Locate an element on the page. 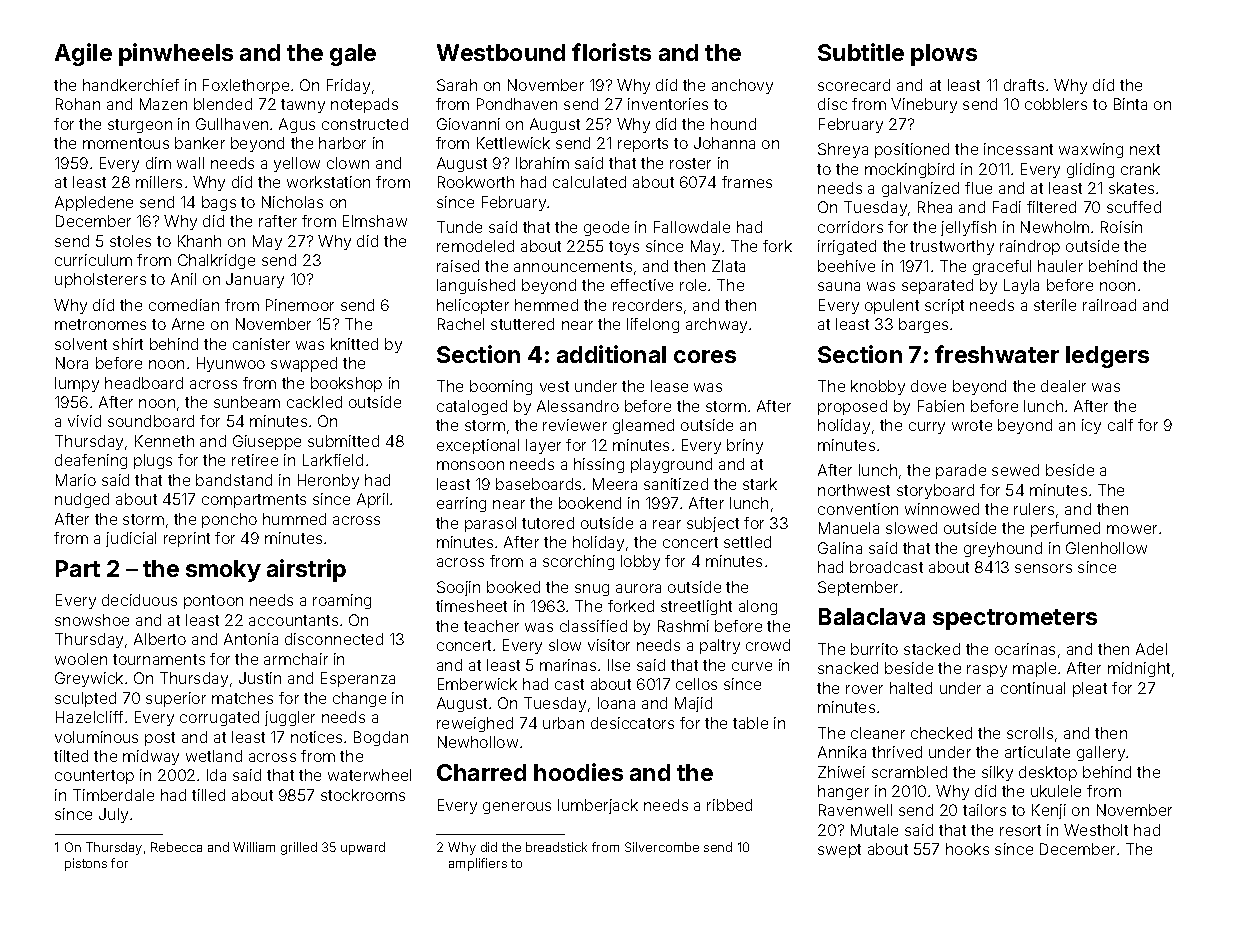  storyboard is located at coordinates (935, 491).
